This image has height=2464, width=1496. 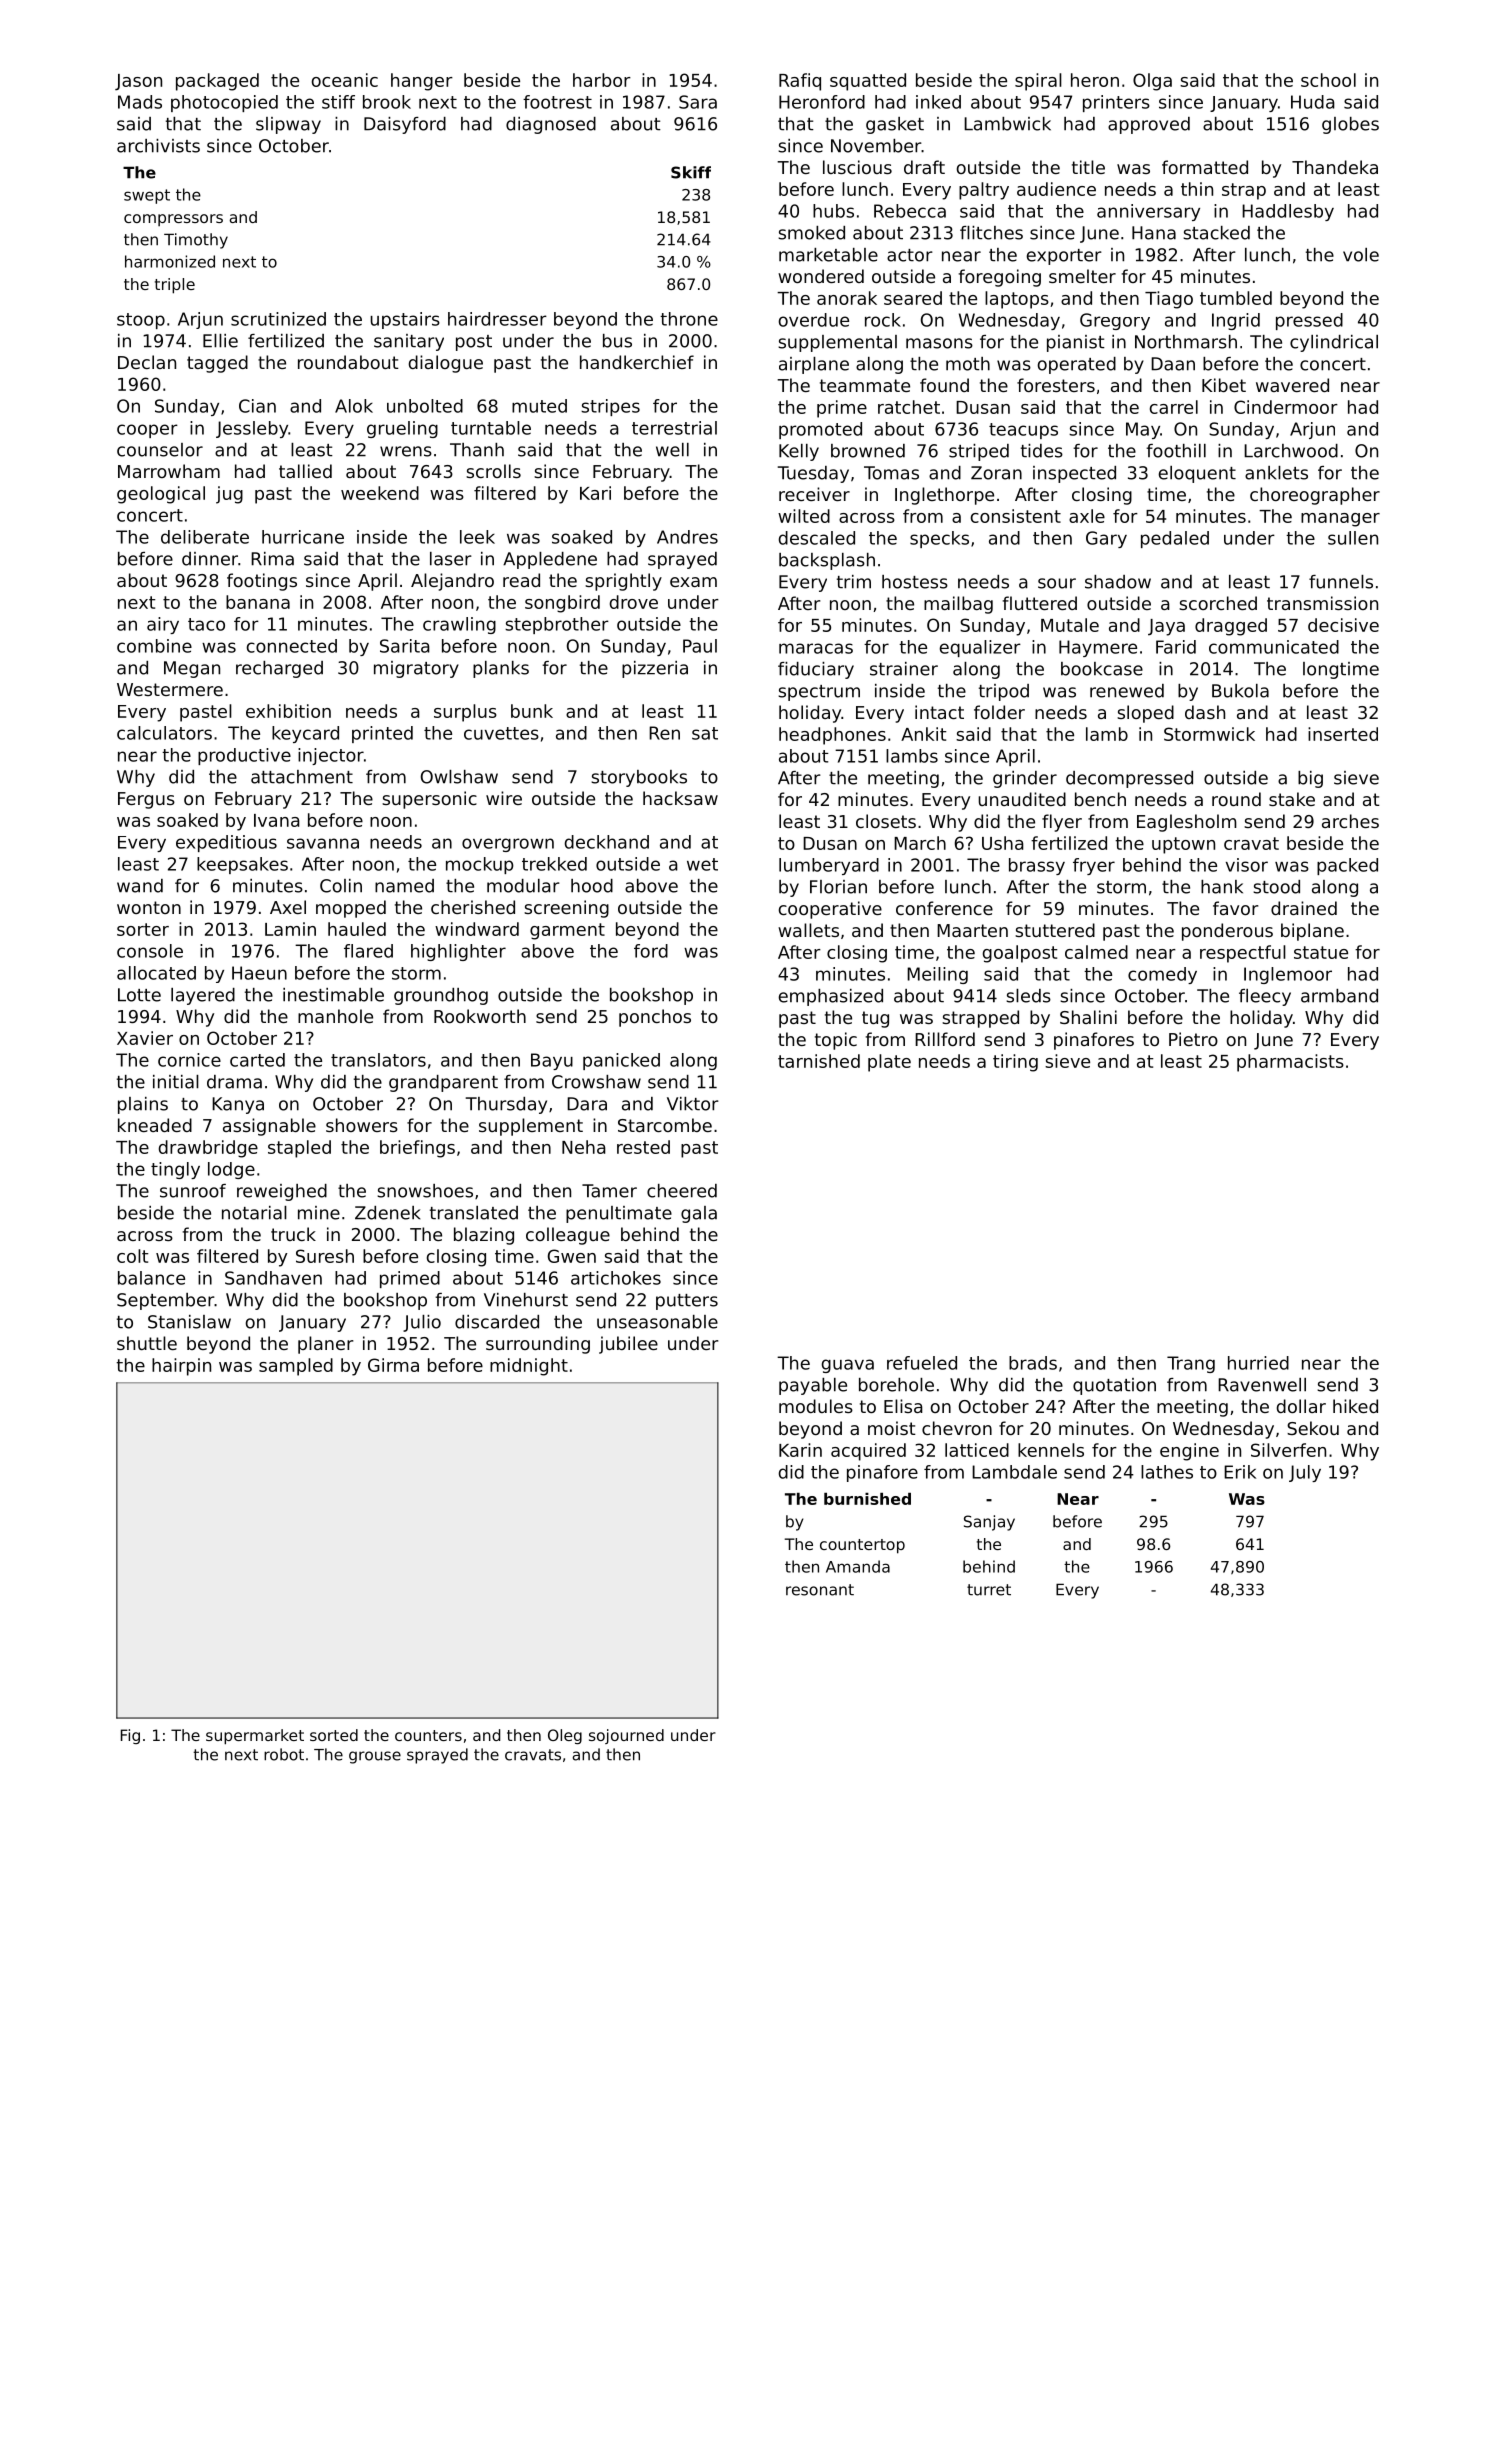 I want to click on smelter, so click(x=1082, y=276).
